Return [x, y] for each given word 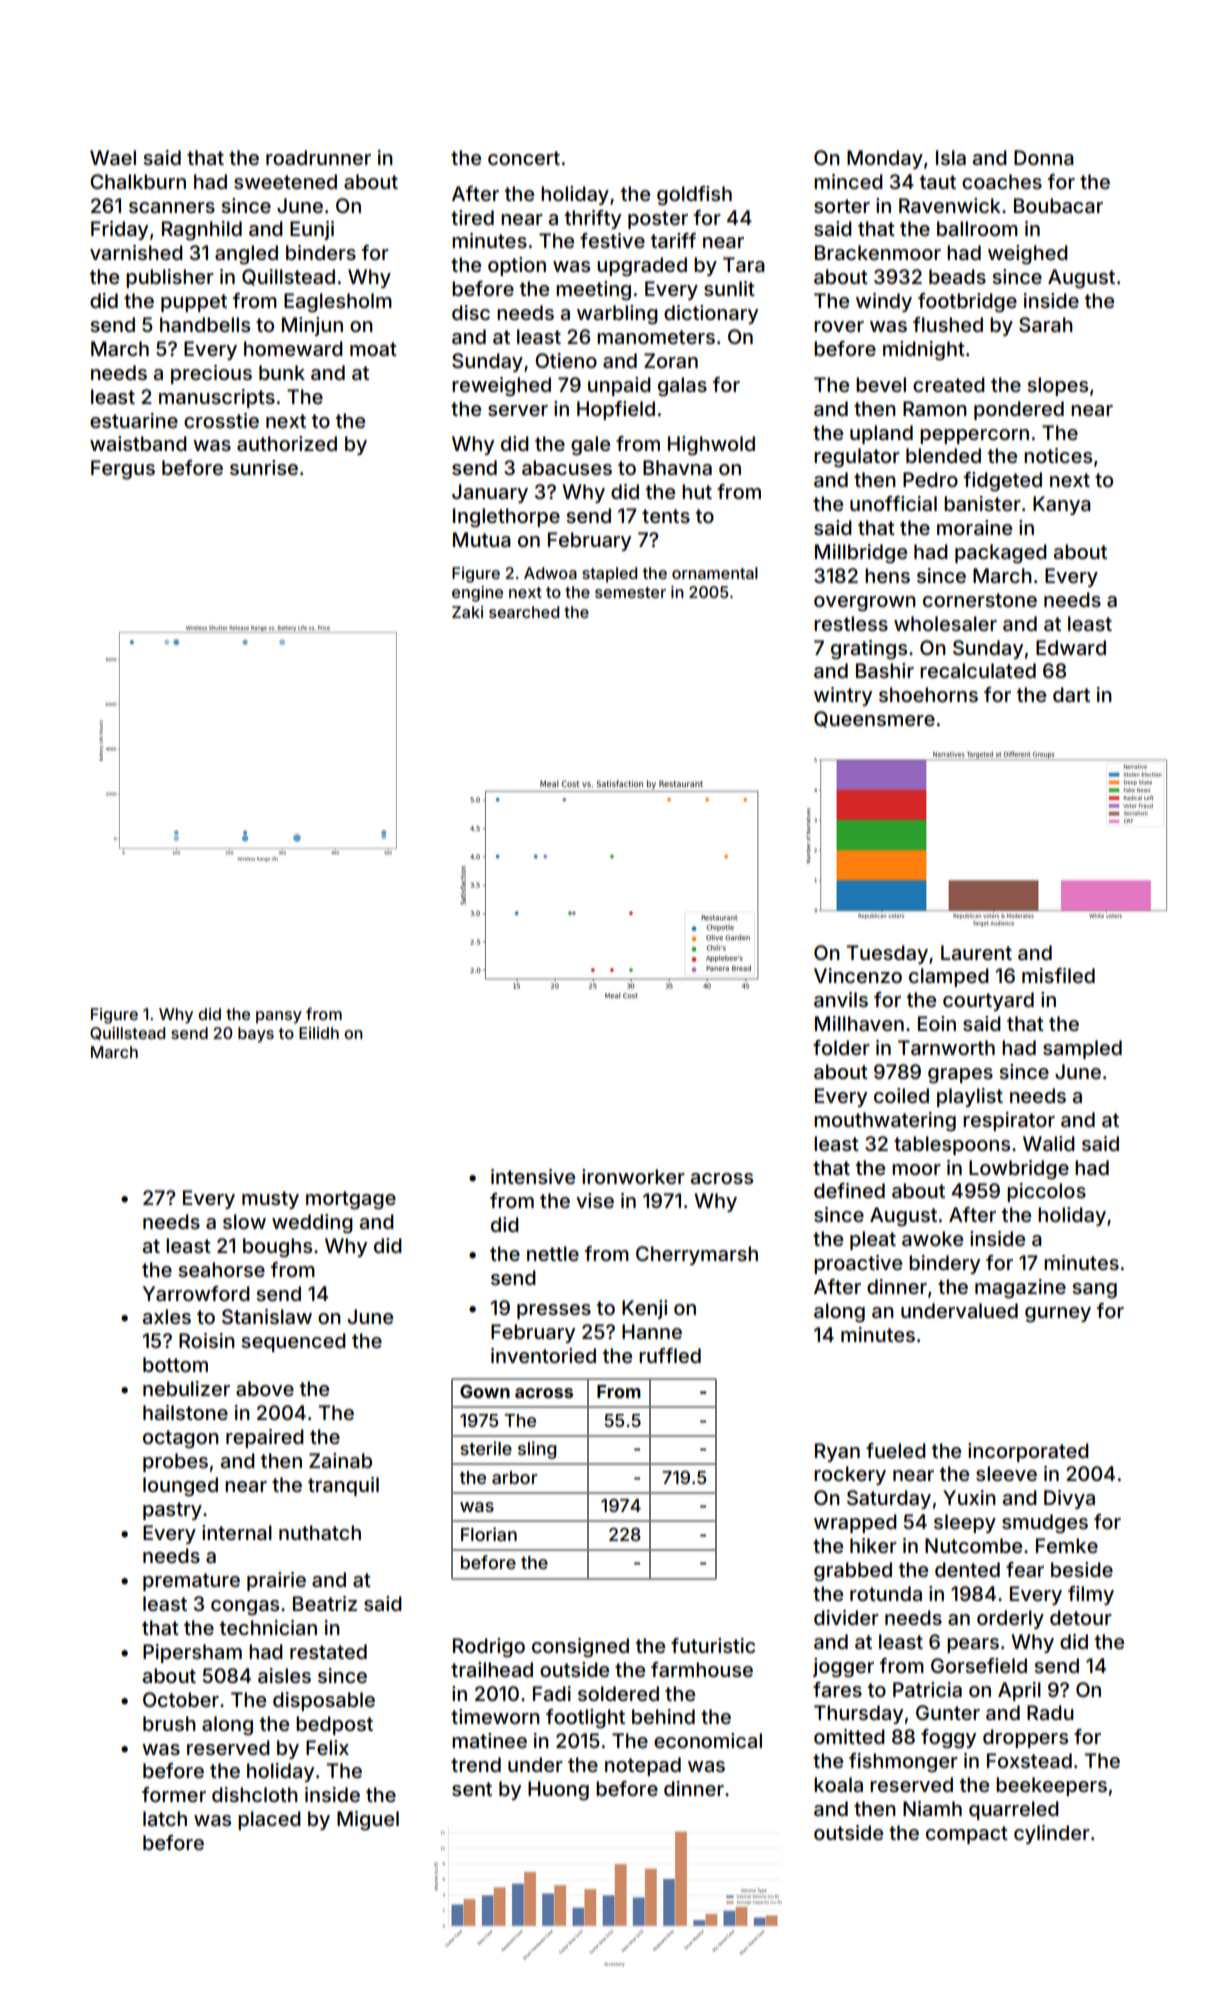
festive [612, 240]
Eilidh [319, 1033]
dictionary [711, 314]
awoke [932, 1238]
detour [1081, 1617]
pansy [279, 1017]
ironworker [633, 1176]
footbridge [967, 303]
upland [881, 434]
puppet [194, 303]
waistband [138, 443]
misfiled [1058, 975]
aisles [284, 1675]
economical [708, 1740]
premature [191, 1582]
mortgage [351, 1200]
